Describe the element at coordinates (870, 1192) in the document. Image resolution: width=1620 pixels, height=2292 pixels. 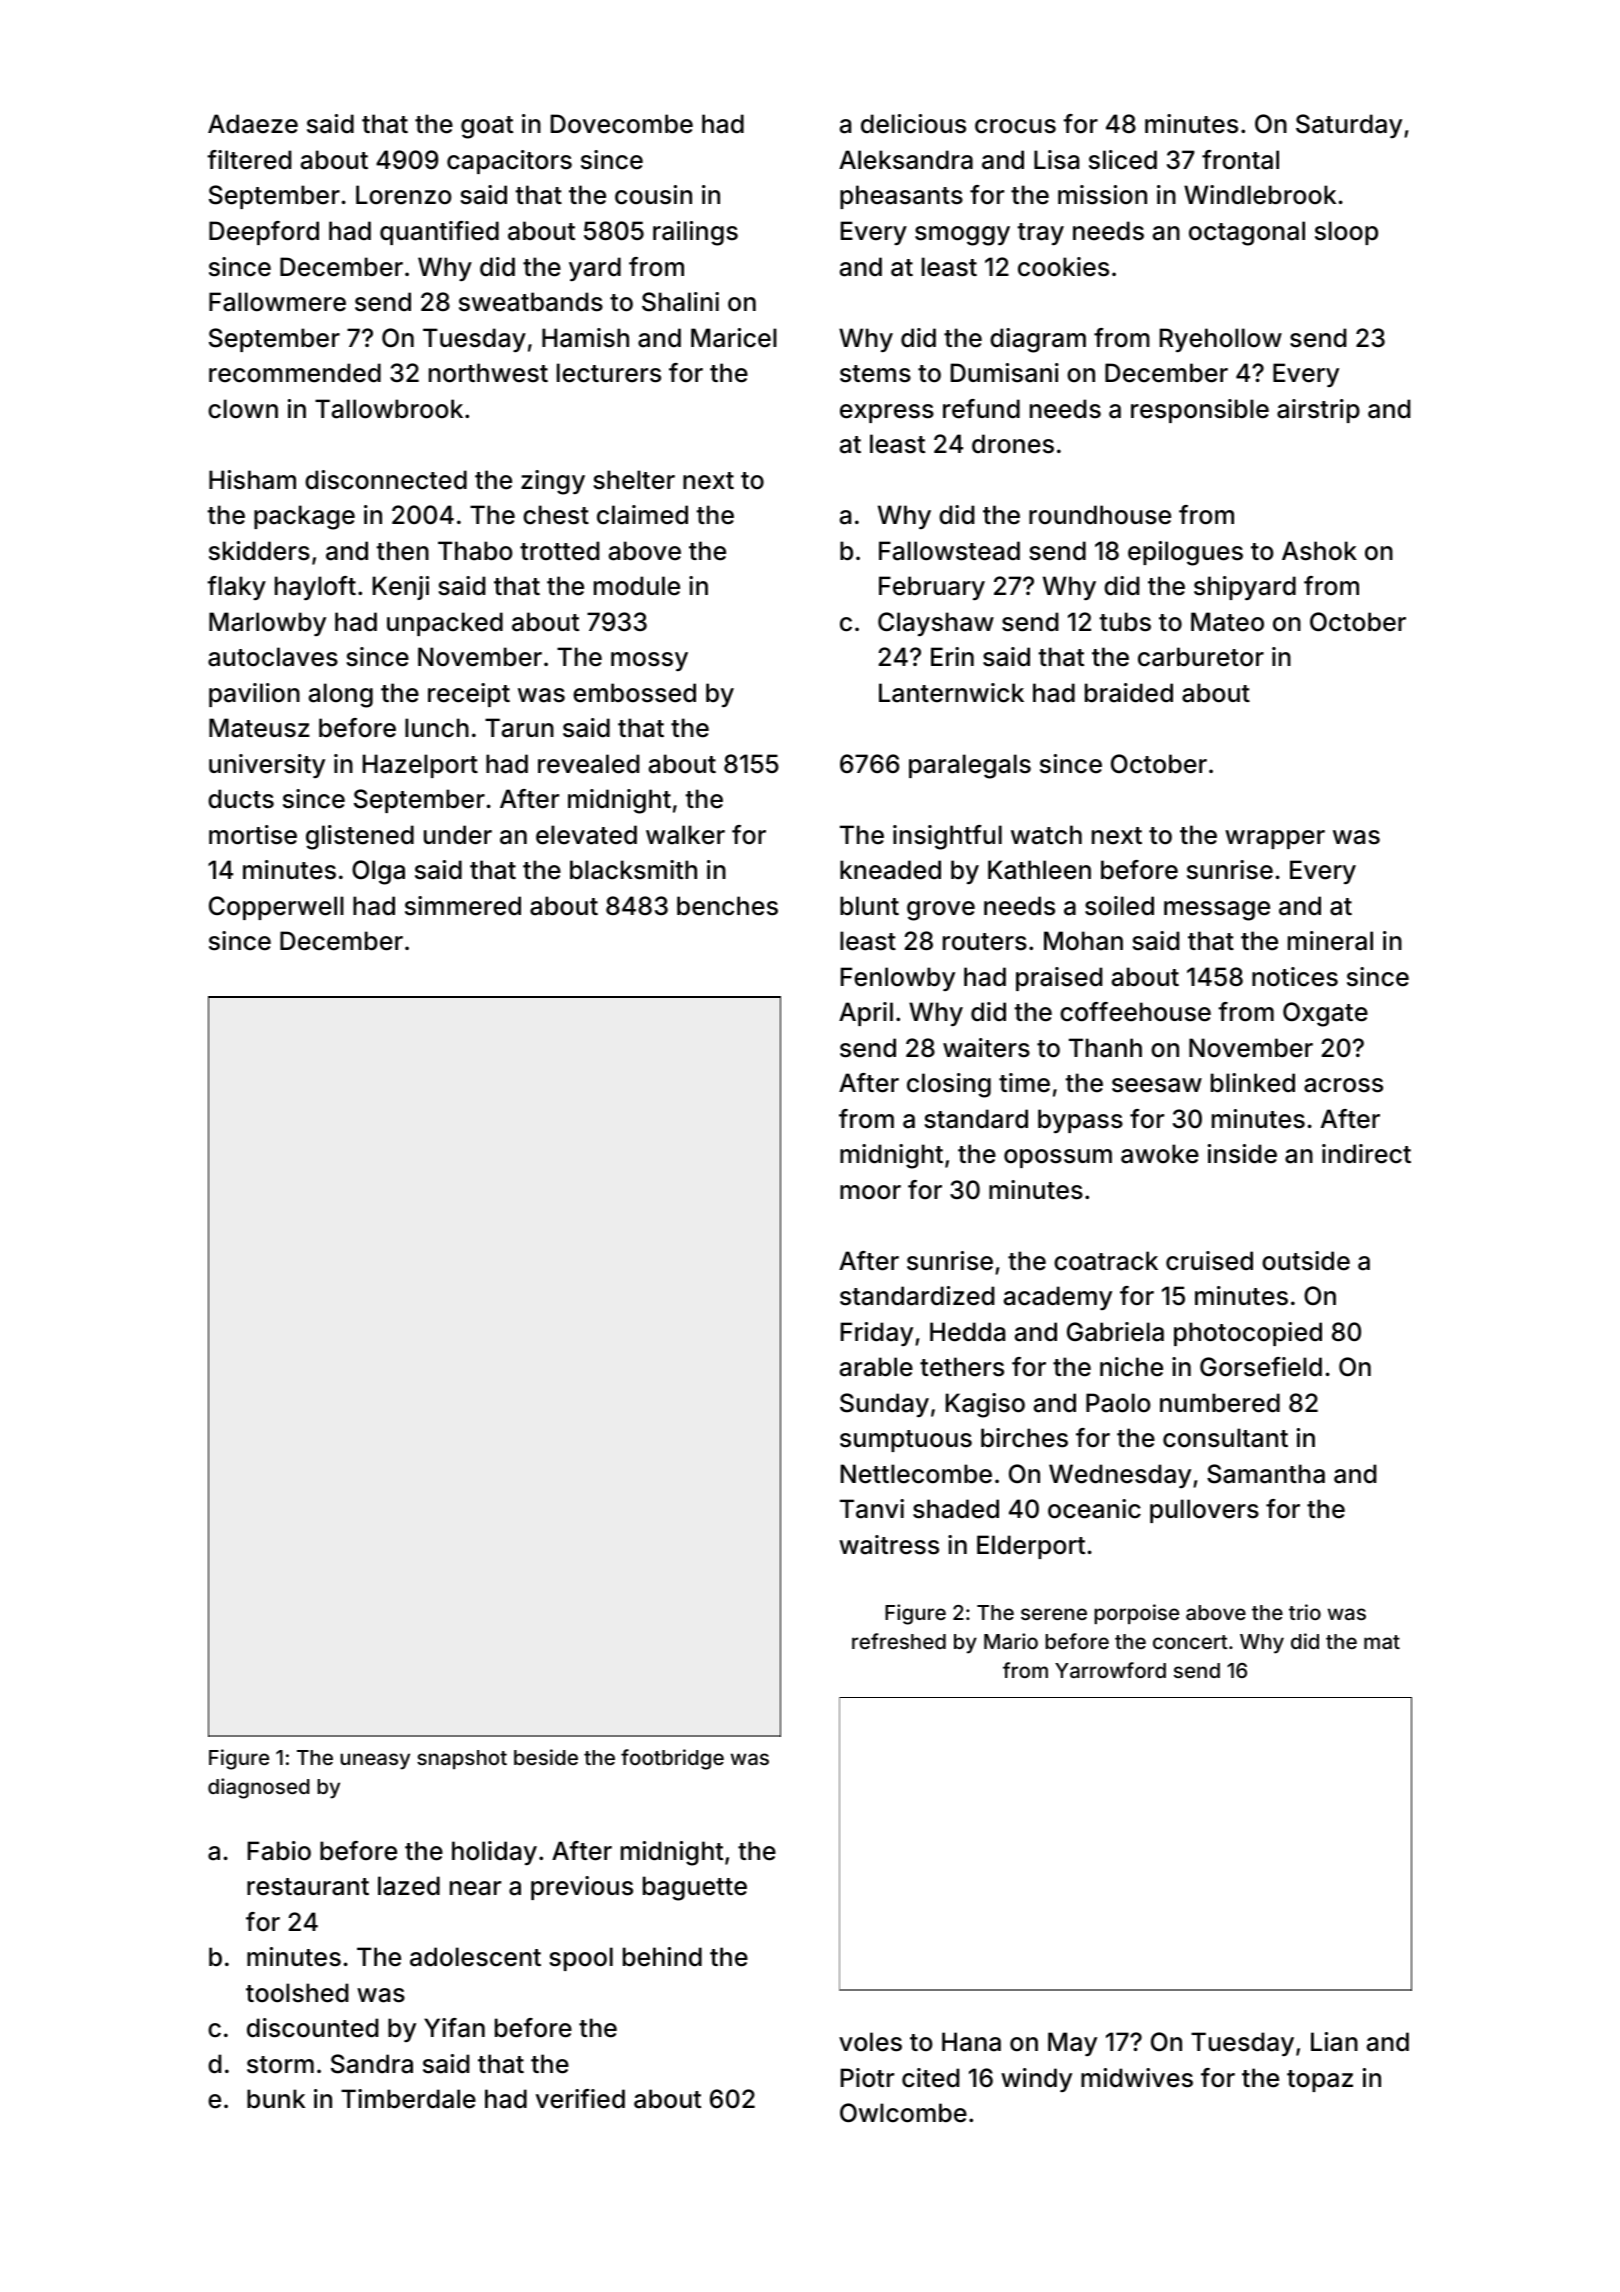
I see `moor` at that location.
